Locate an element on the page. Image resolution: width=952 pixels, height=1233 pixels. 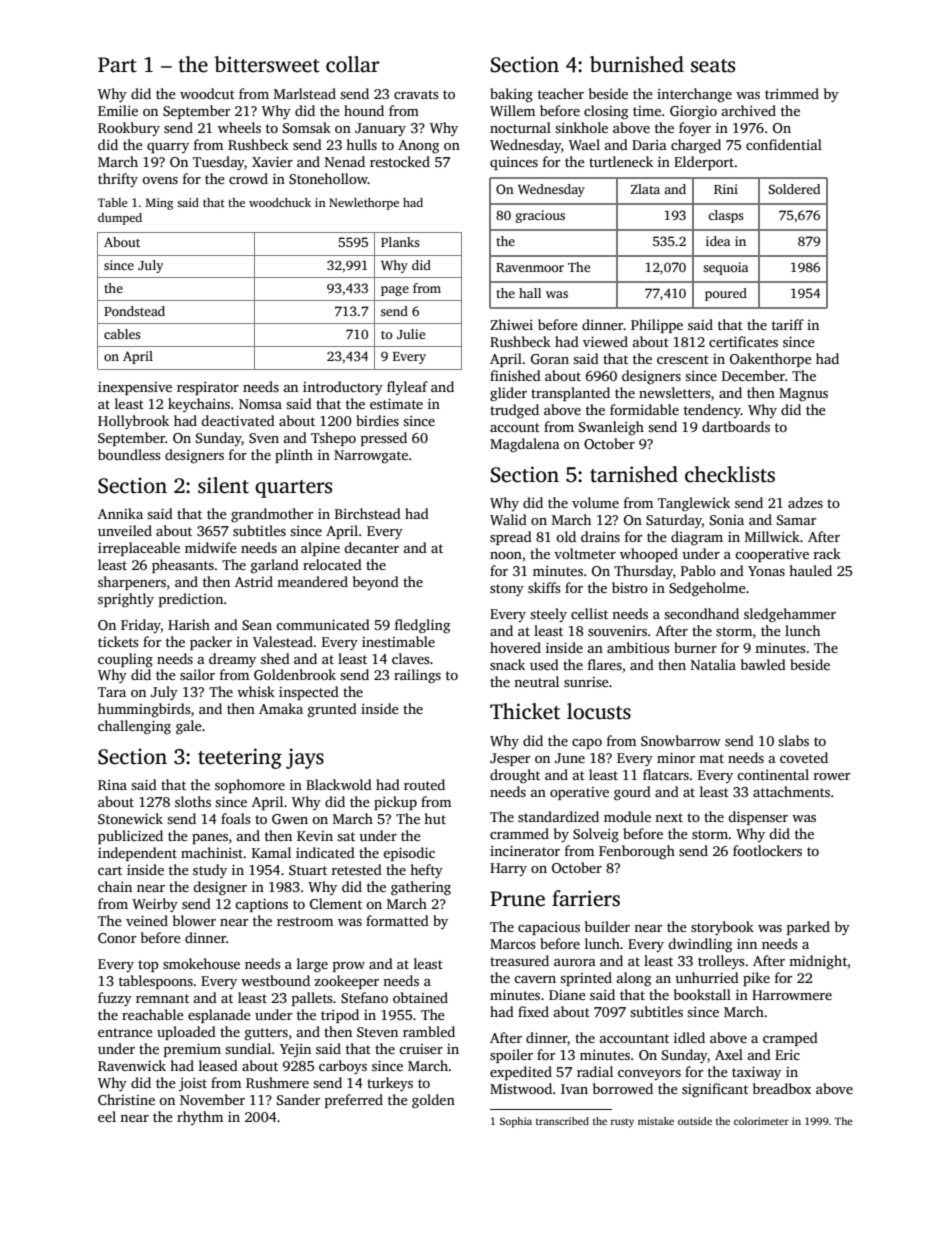
Magnus is located at coordinates (803, 395).
